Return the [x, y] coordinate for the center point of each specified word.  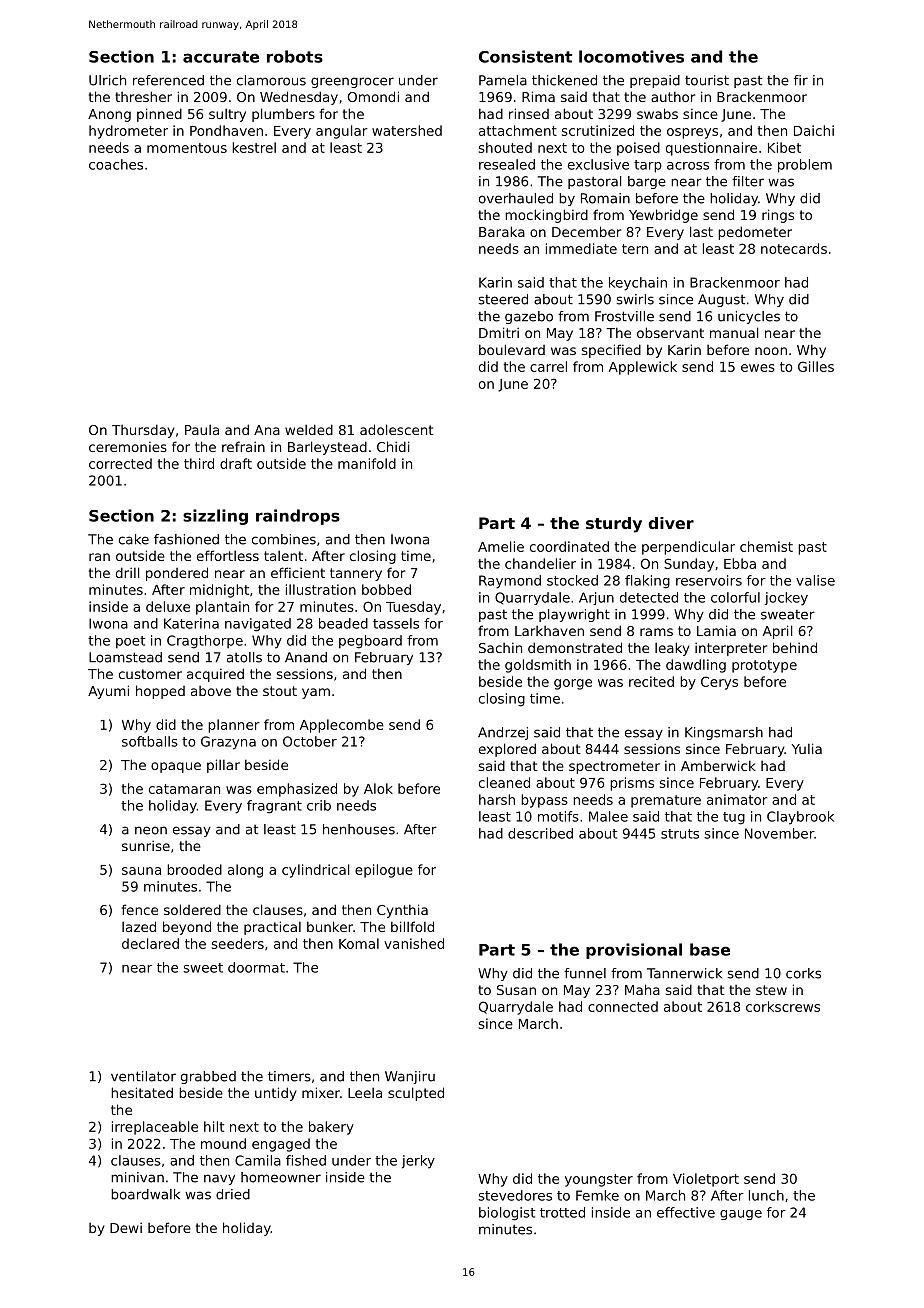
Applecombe [342, 726]
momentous [187, 148]
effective [686, 1212]
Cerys [719, 683]
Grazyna [228, 743]
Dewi [126, 1228]
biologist [507, 1214]
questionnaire [711, 149]
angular [342, 132]
